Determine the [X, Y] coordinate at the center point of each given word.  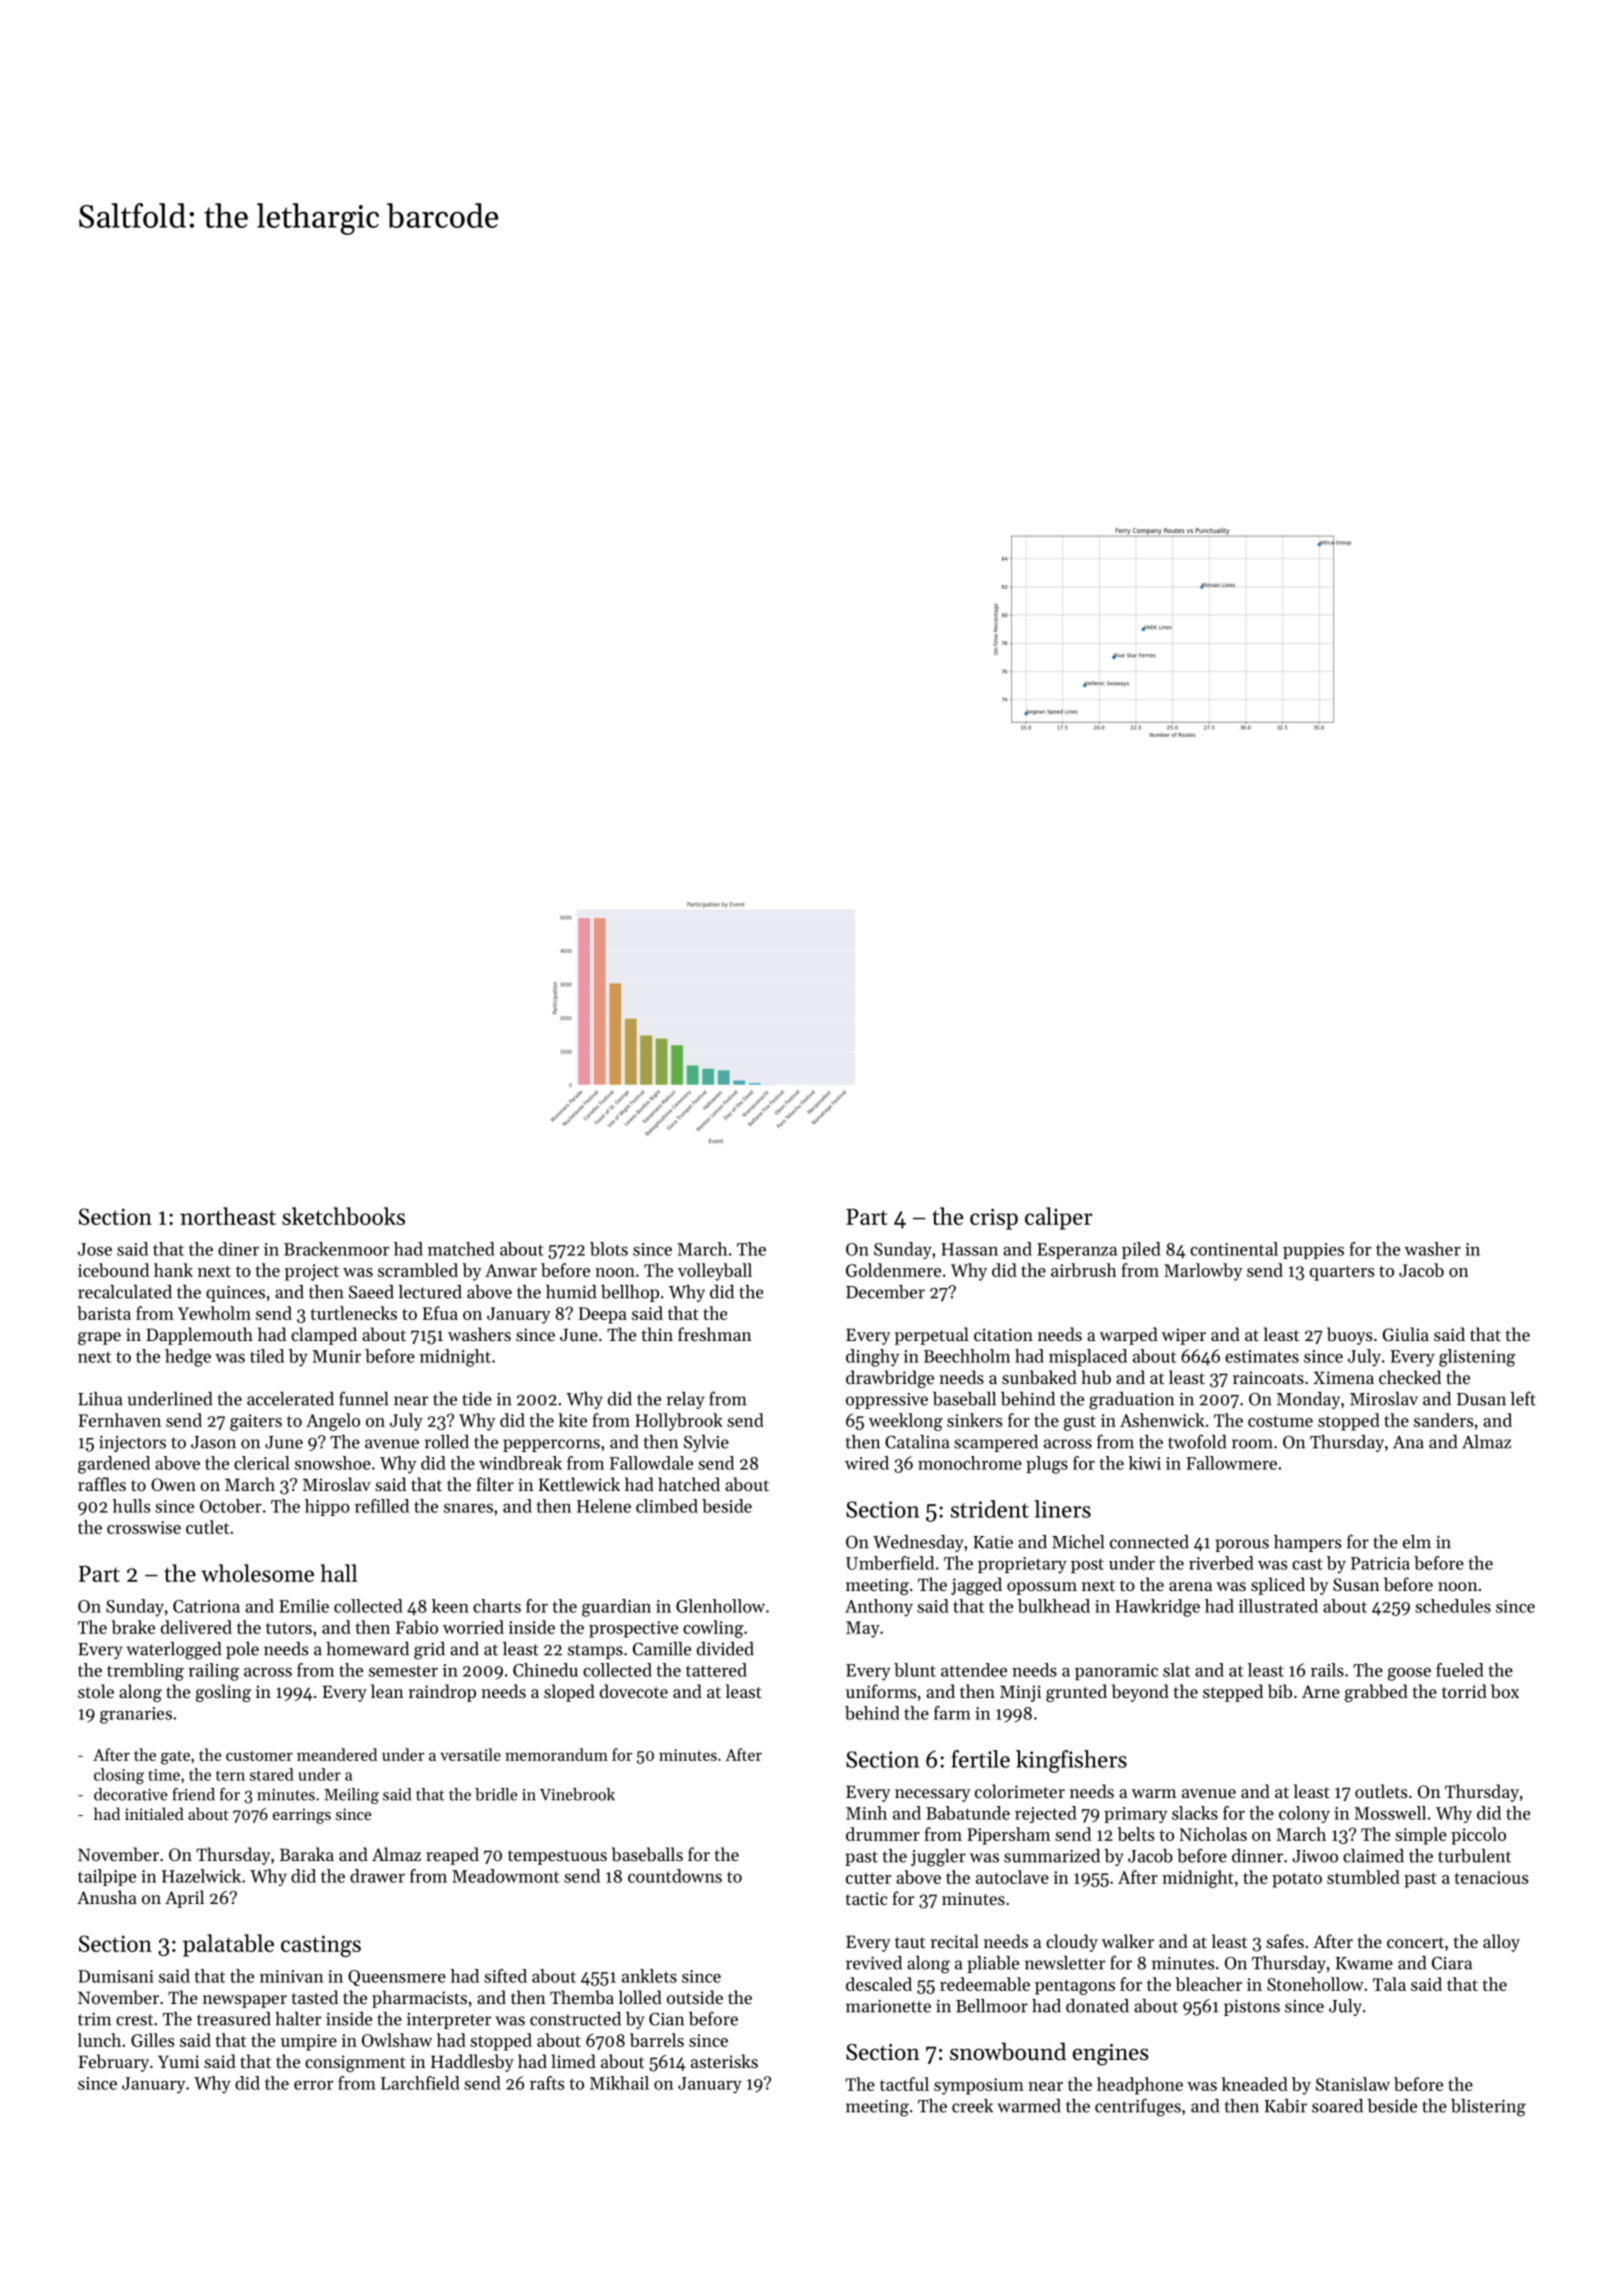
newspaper [245, 2001]
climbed [667, 1506]
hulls [131, 1506]
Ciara [1452, 1963]
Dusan [1481, 1399]
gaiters [256, 1422]
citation [1003, 1334]
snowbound [1008, 2051]
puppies [1313, 1251]
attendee [974, 1670]
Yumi [178, 2061]
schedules [1453, 1606]
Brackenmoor [336, 1249]
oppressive [887, 1401]
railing [213, 1672]
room [1252, 1444]
